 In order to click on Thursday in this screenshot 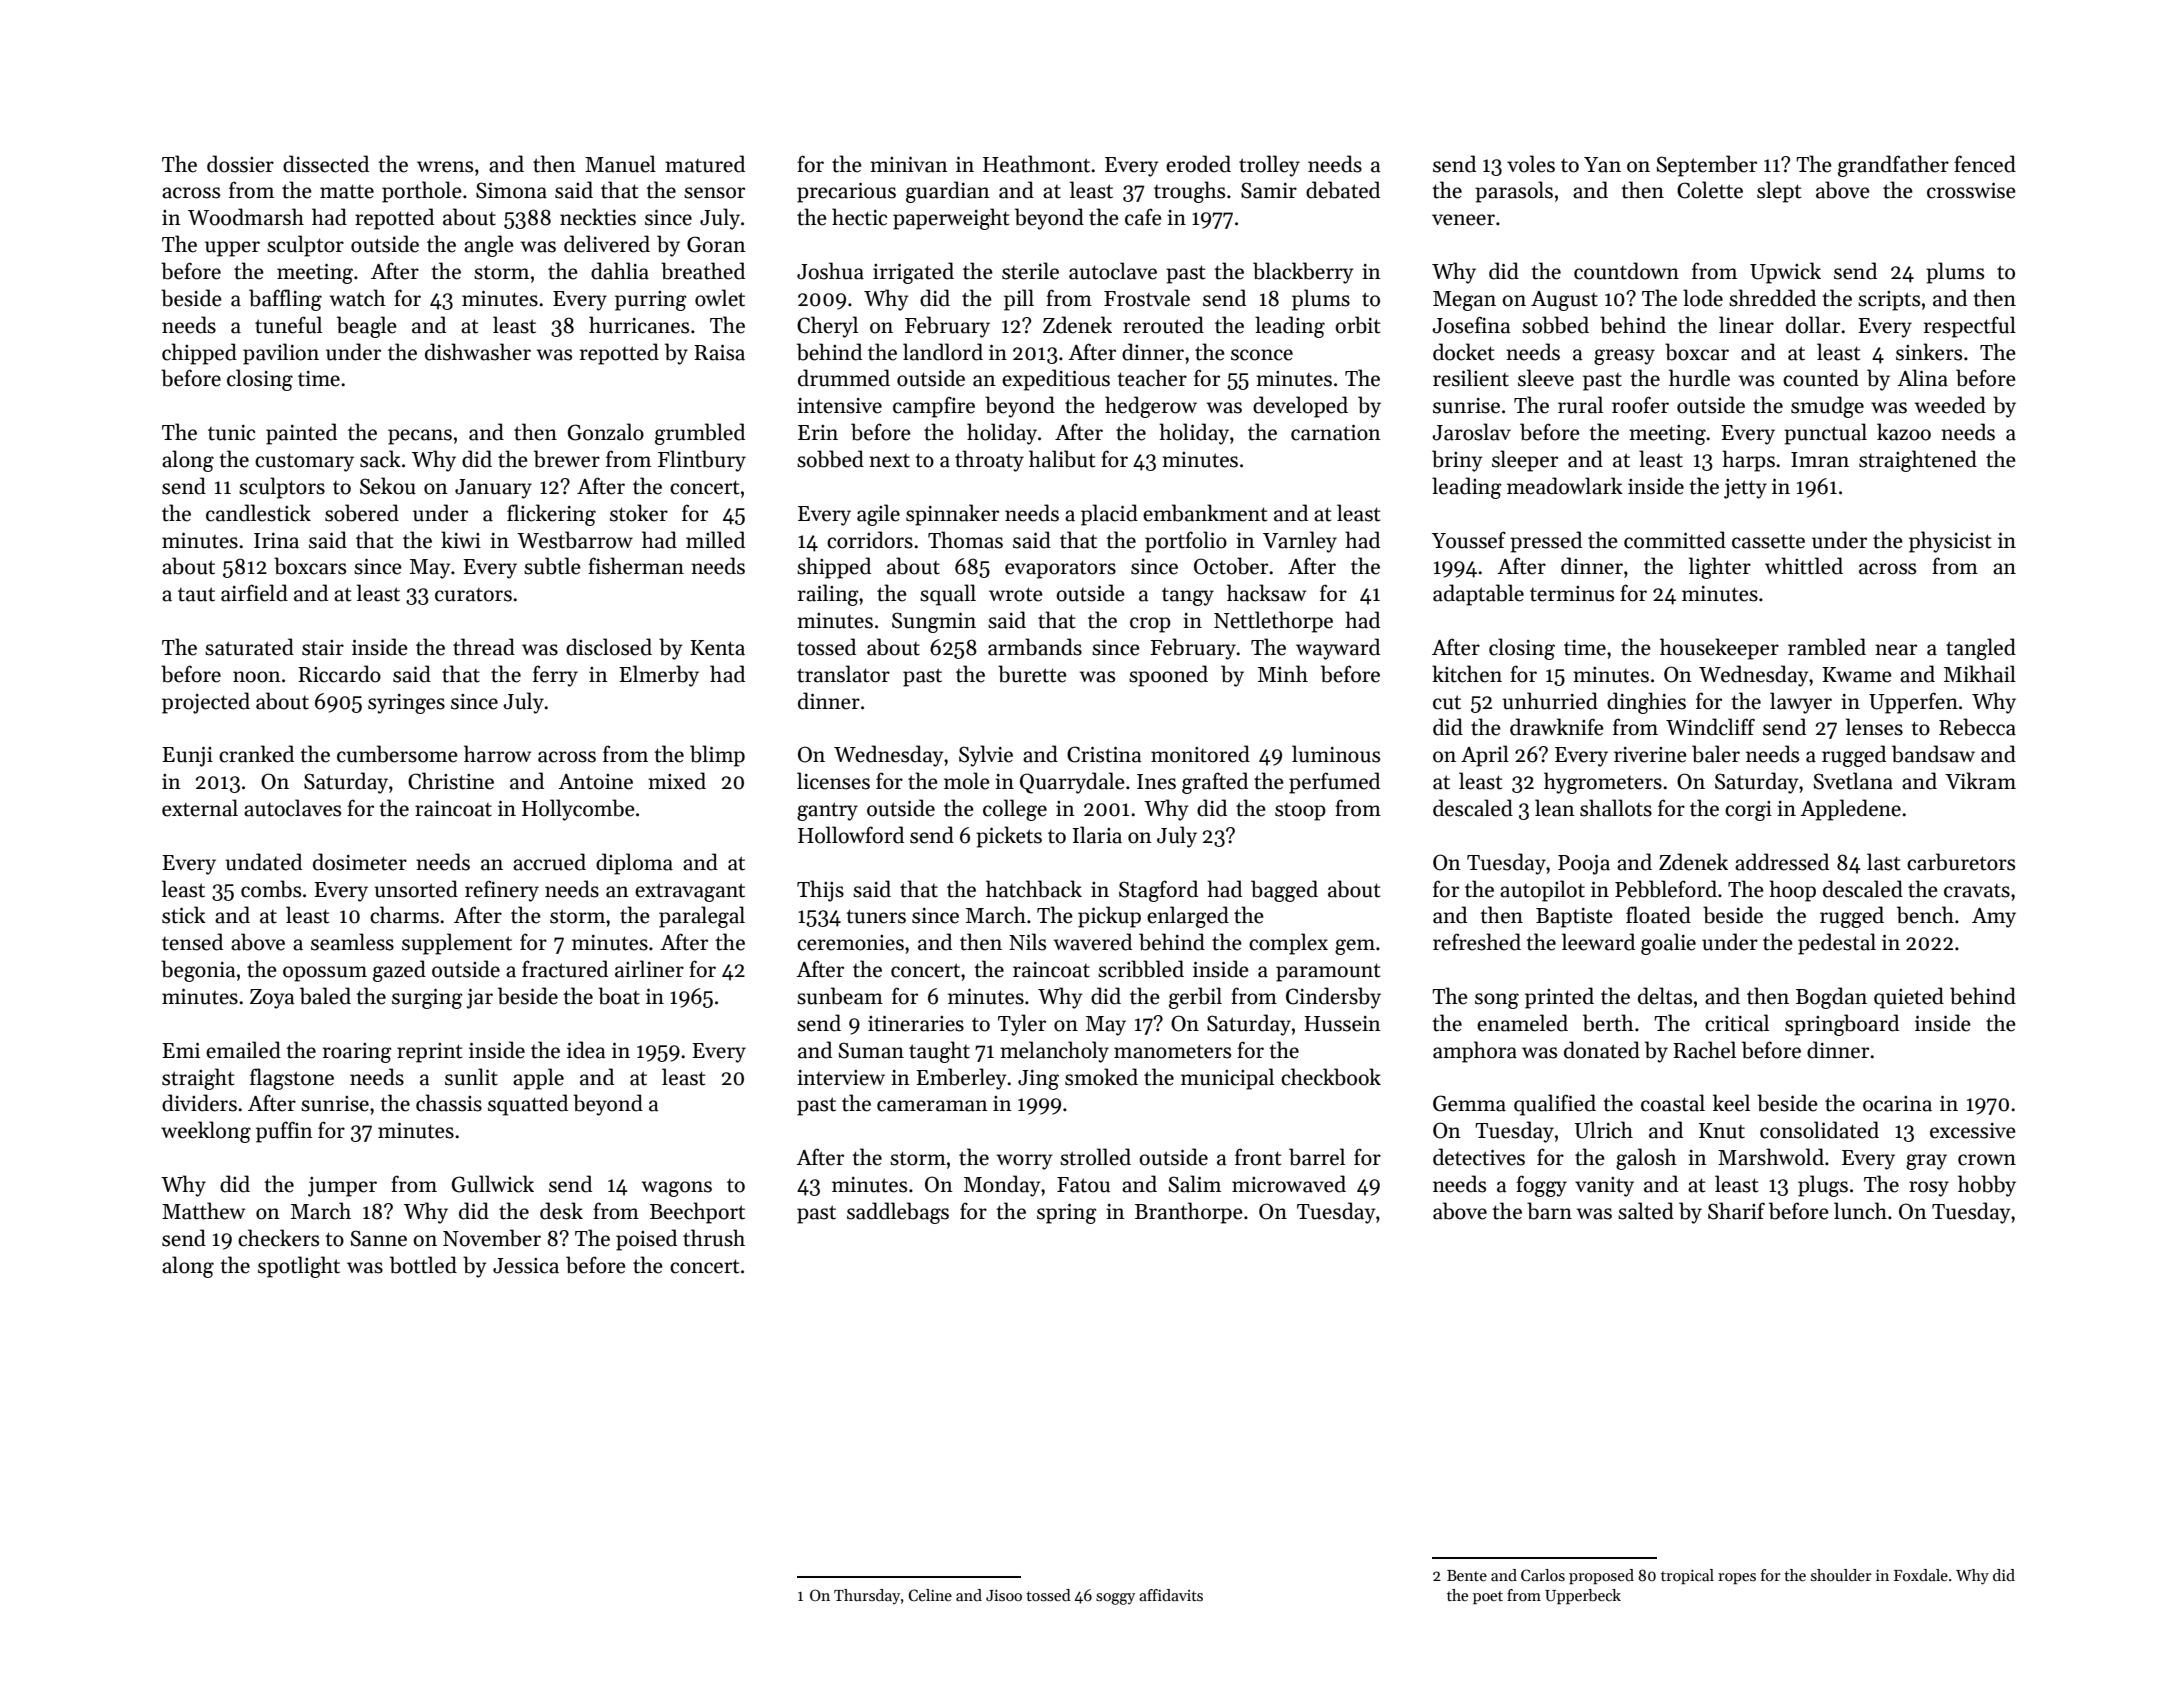, I will do `click(867, 1597)`.
